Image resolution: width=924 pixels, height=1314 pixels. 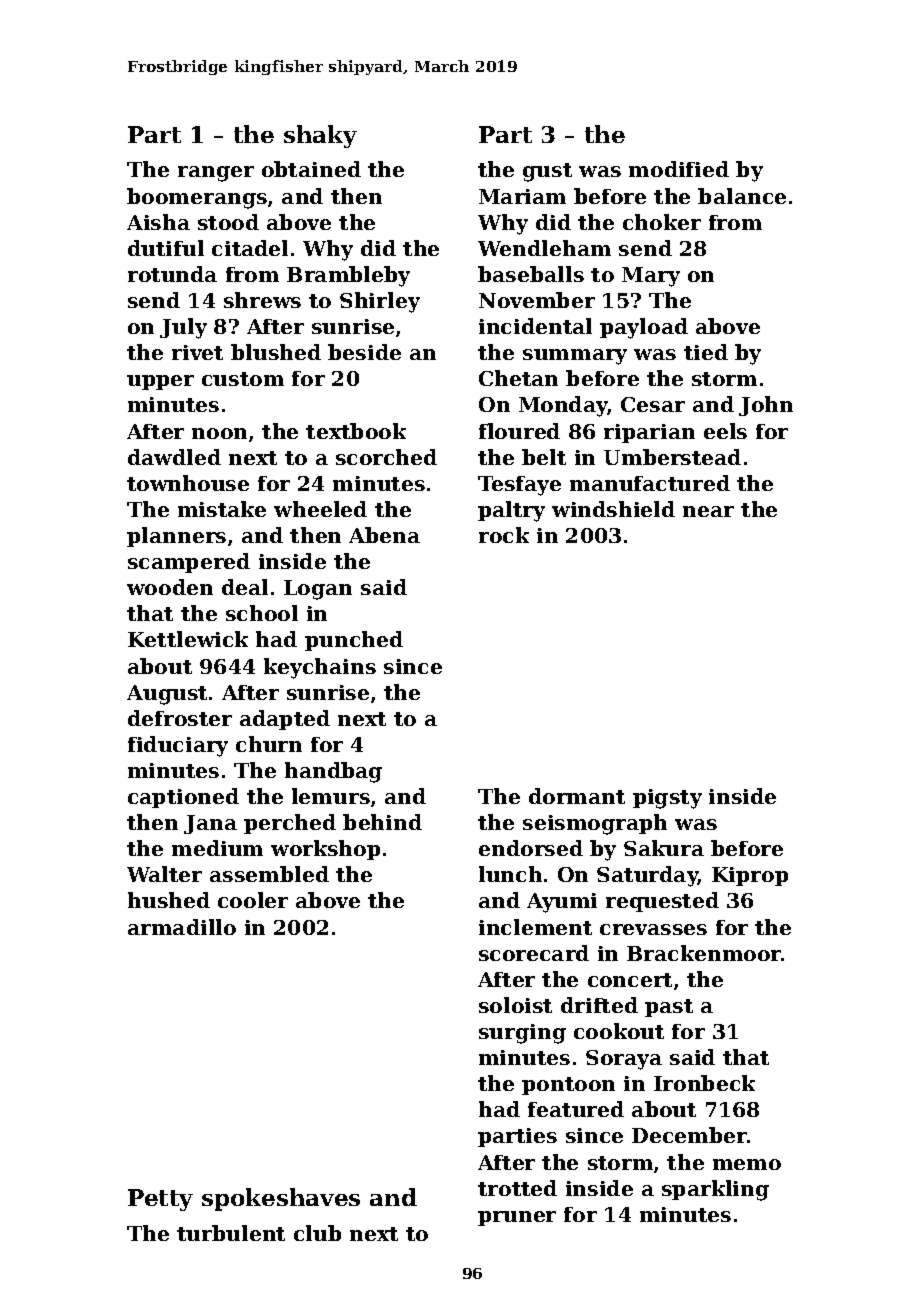 What do you see at coordinates (311, 169) in the screenshot?
I see `obtained` at bounding box center [311, 169].
